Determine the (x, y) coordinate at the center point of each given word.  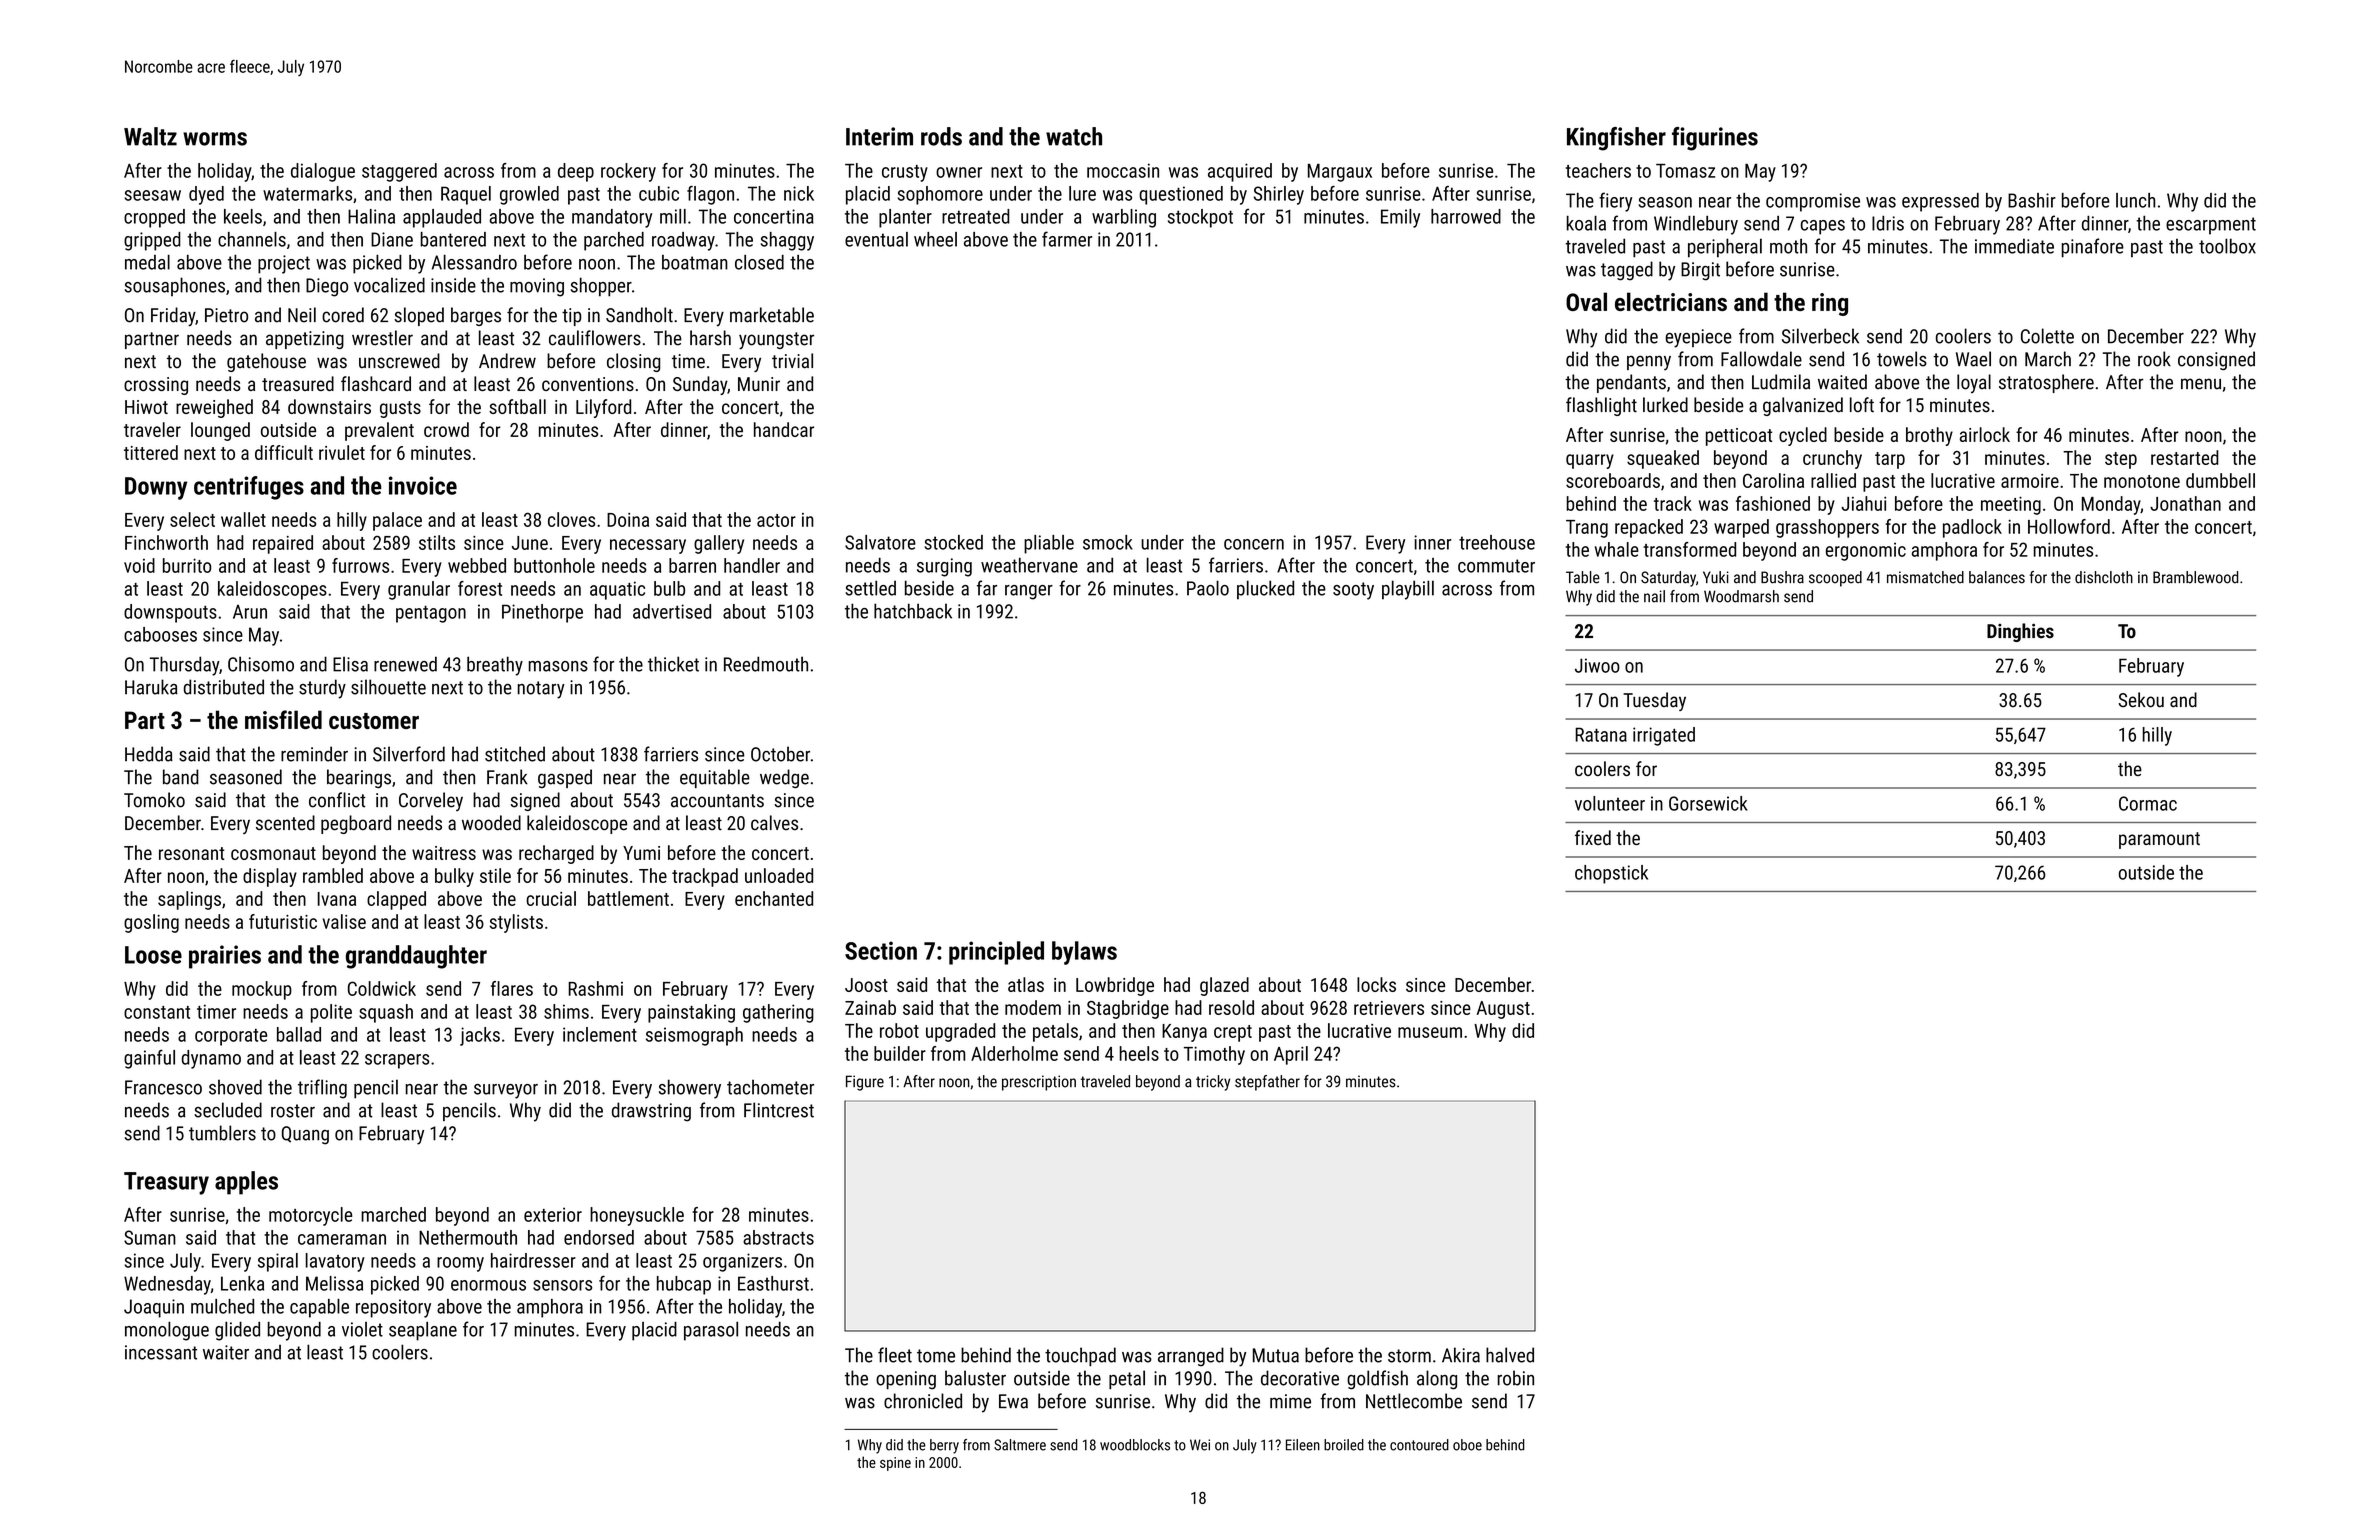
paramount (2159, 840)
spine (895, 1464)
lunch (2135, 200)
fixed (1593, 837)
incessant (161, 1352)
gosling (151, 923)
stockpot (1200, 218)
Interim (879, 136)
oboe (1467, 1445)
